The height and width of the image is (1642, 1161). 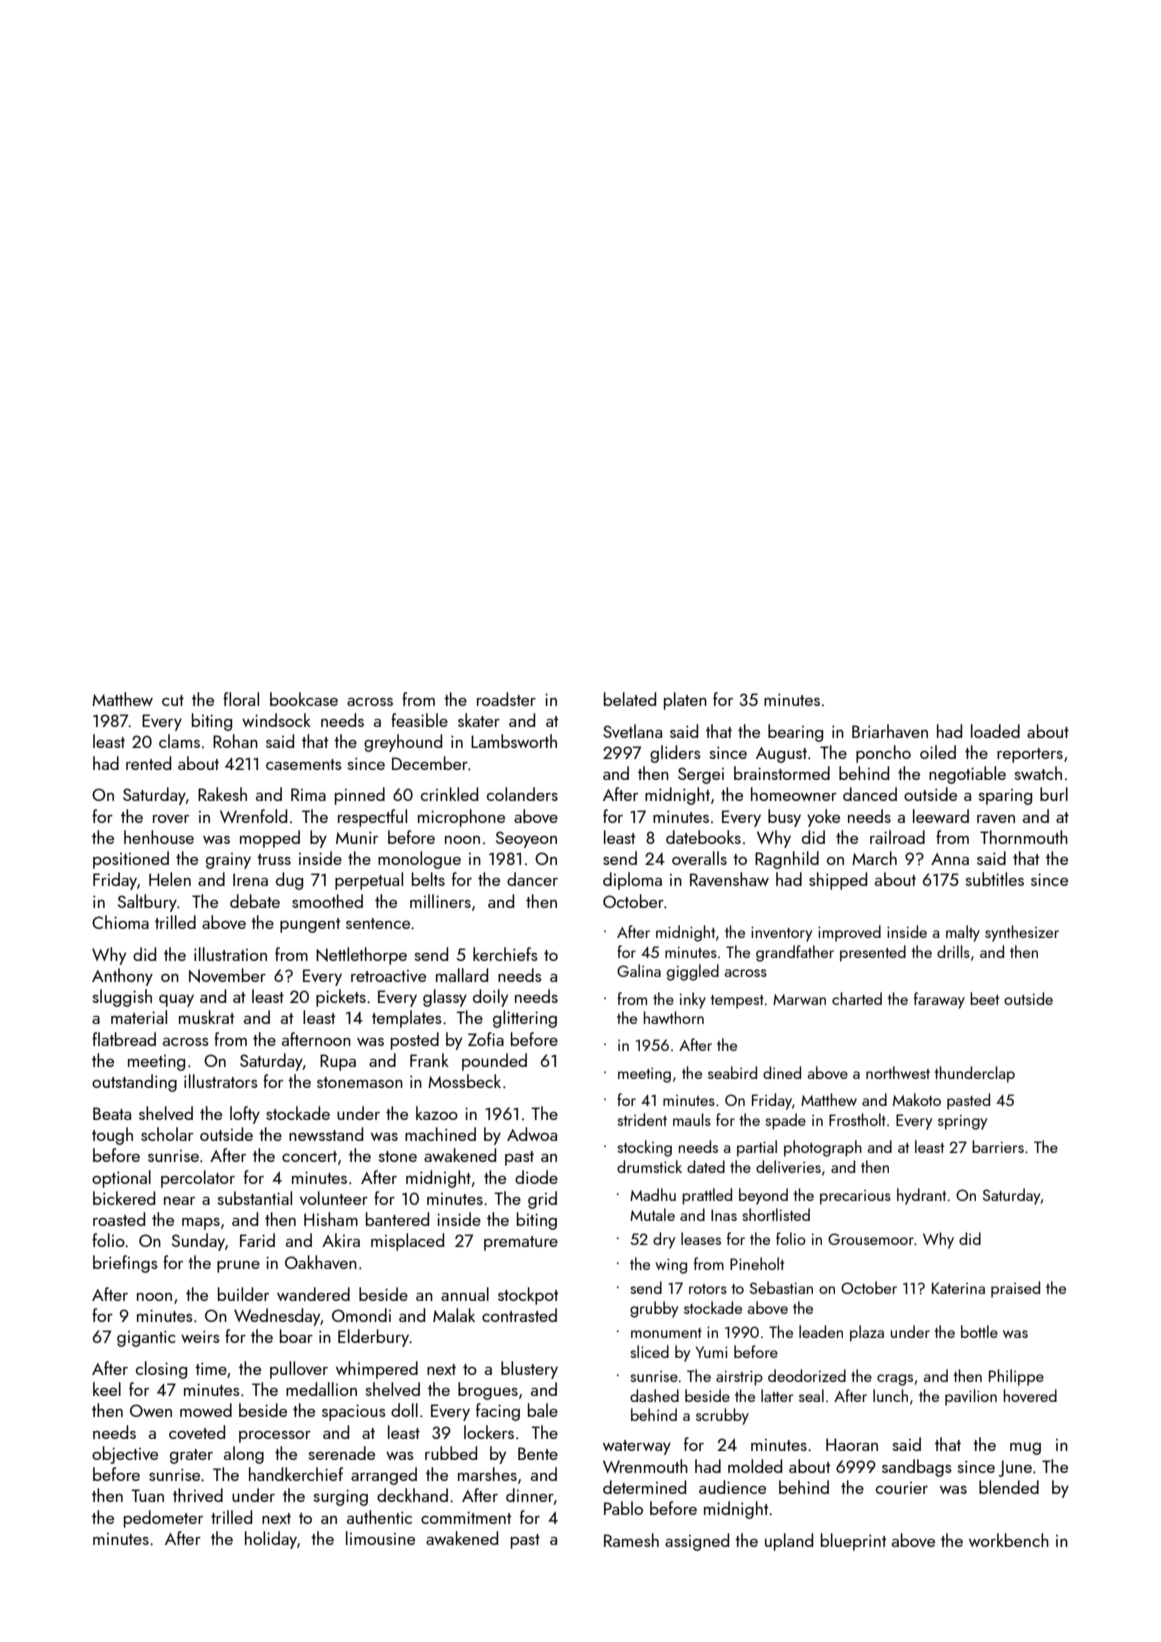 I want to click on surging, so click(x=341, y=1497).
